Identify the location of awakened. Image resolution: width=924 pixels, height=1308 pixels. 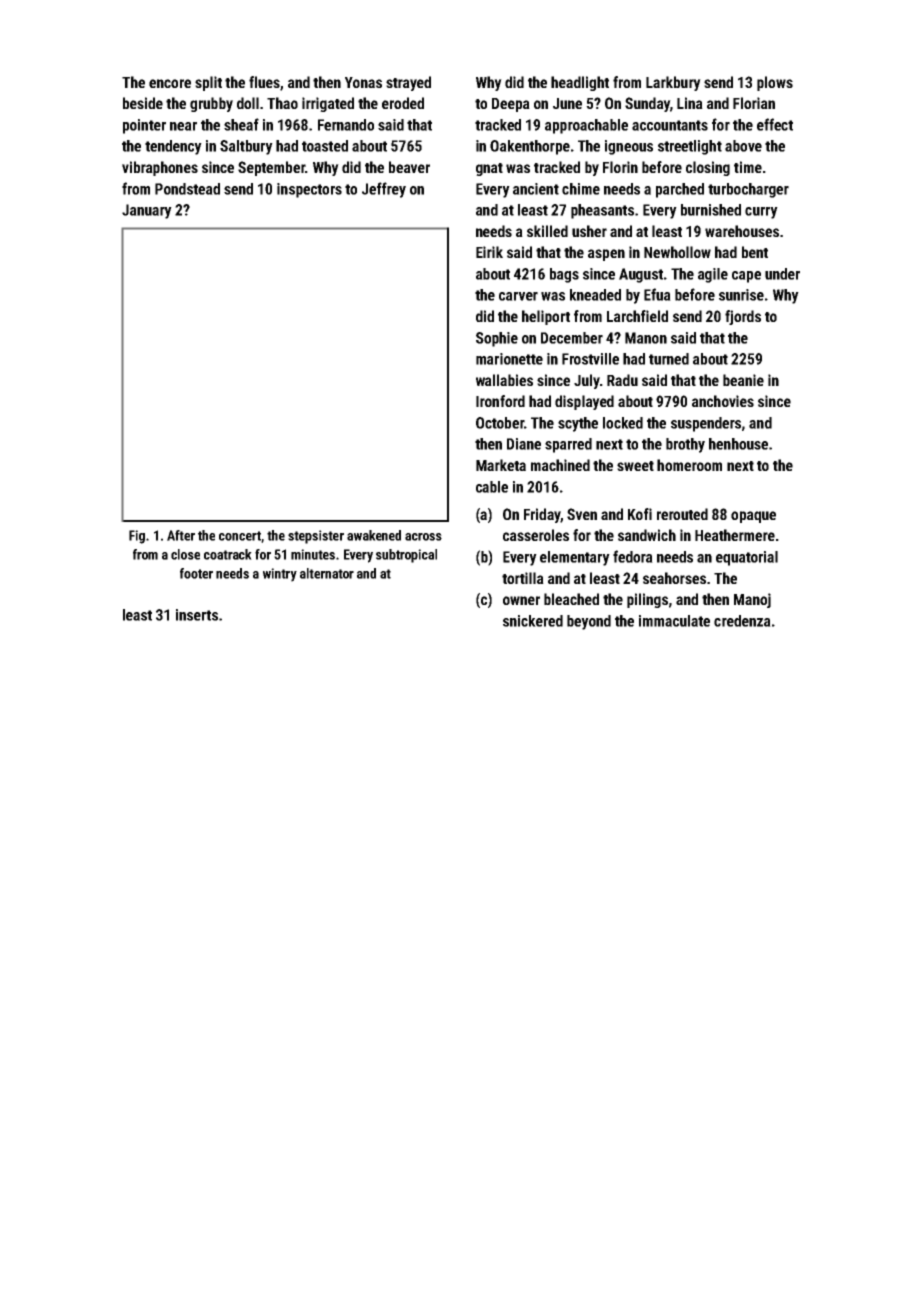
(374, 535).
